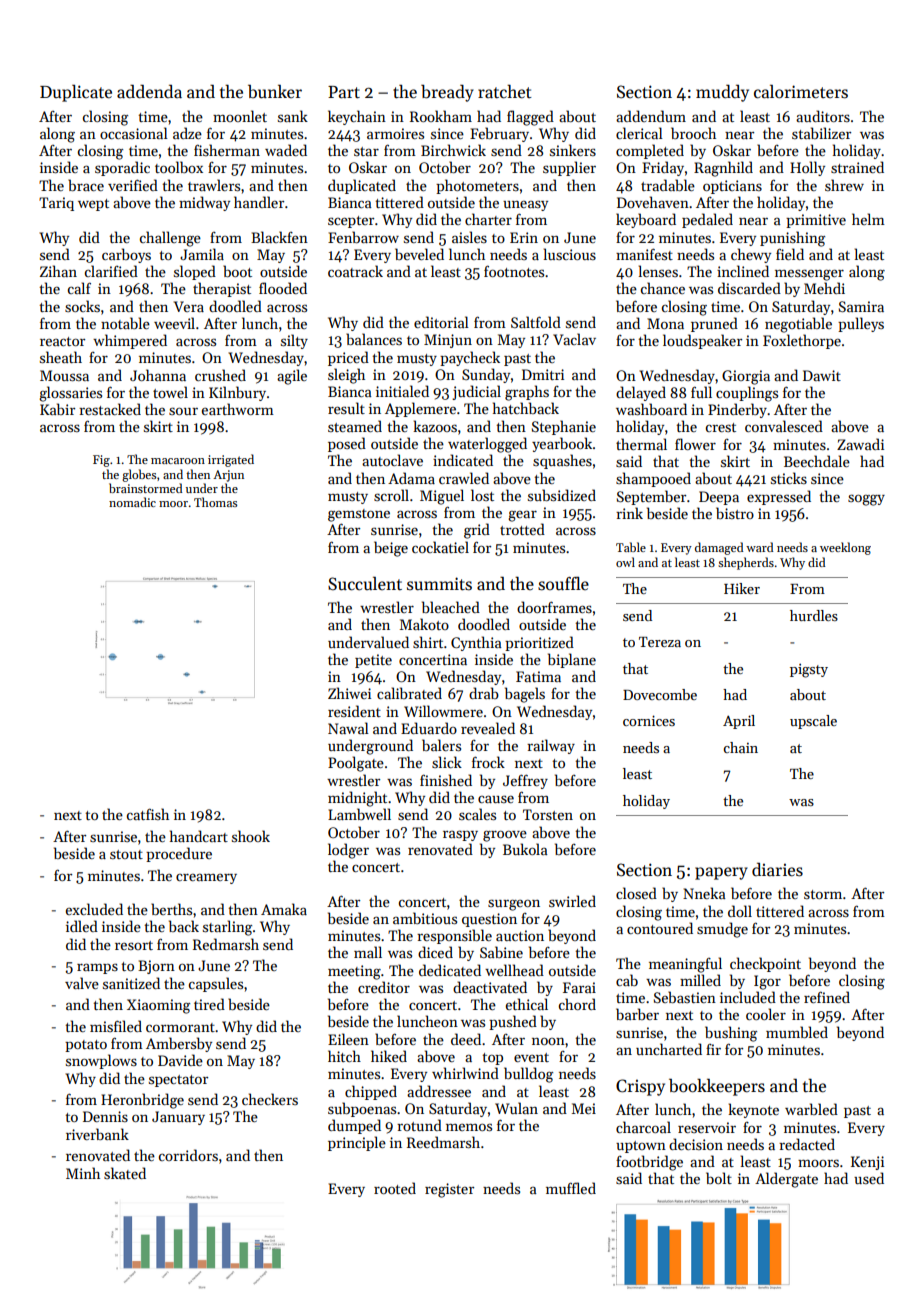 Image resolution: width=924 pixels, height=1308 pixels. Describe the element at coordinates (220, 375) in the screenshot. I see `crushed` at that location.
